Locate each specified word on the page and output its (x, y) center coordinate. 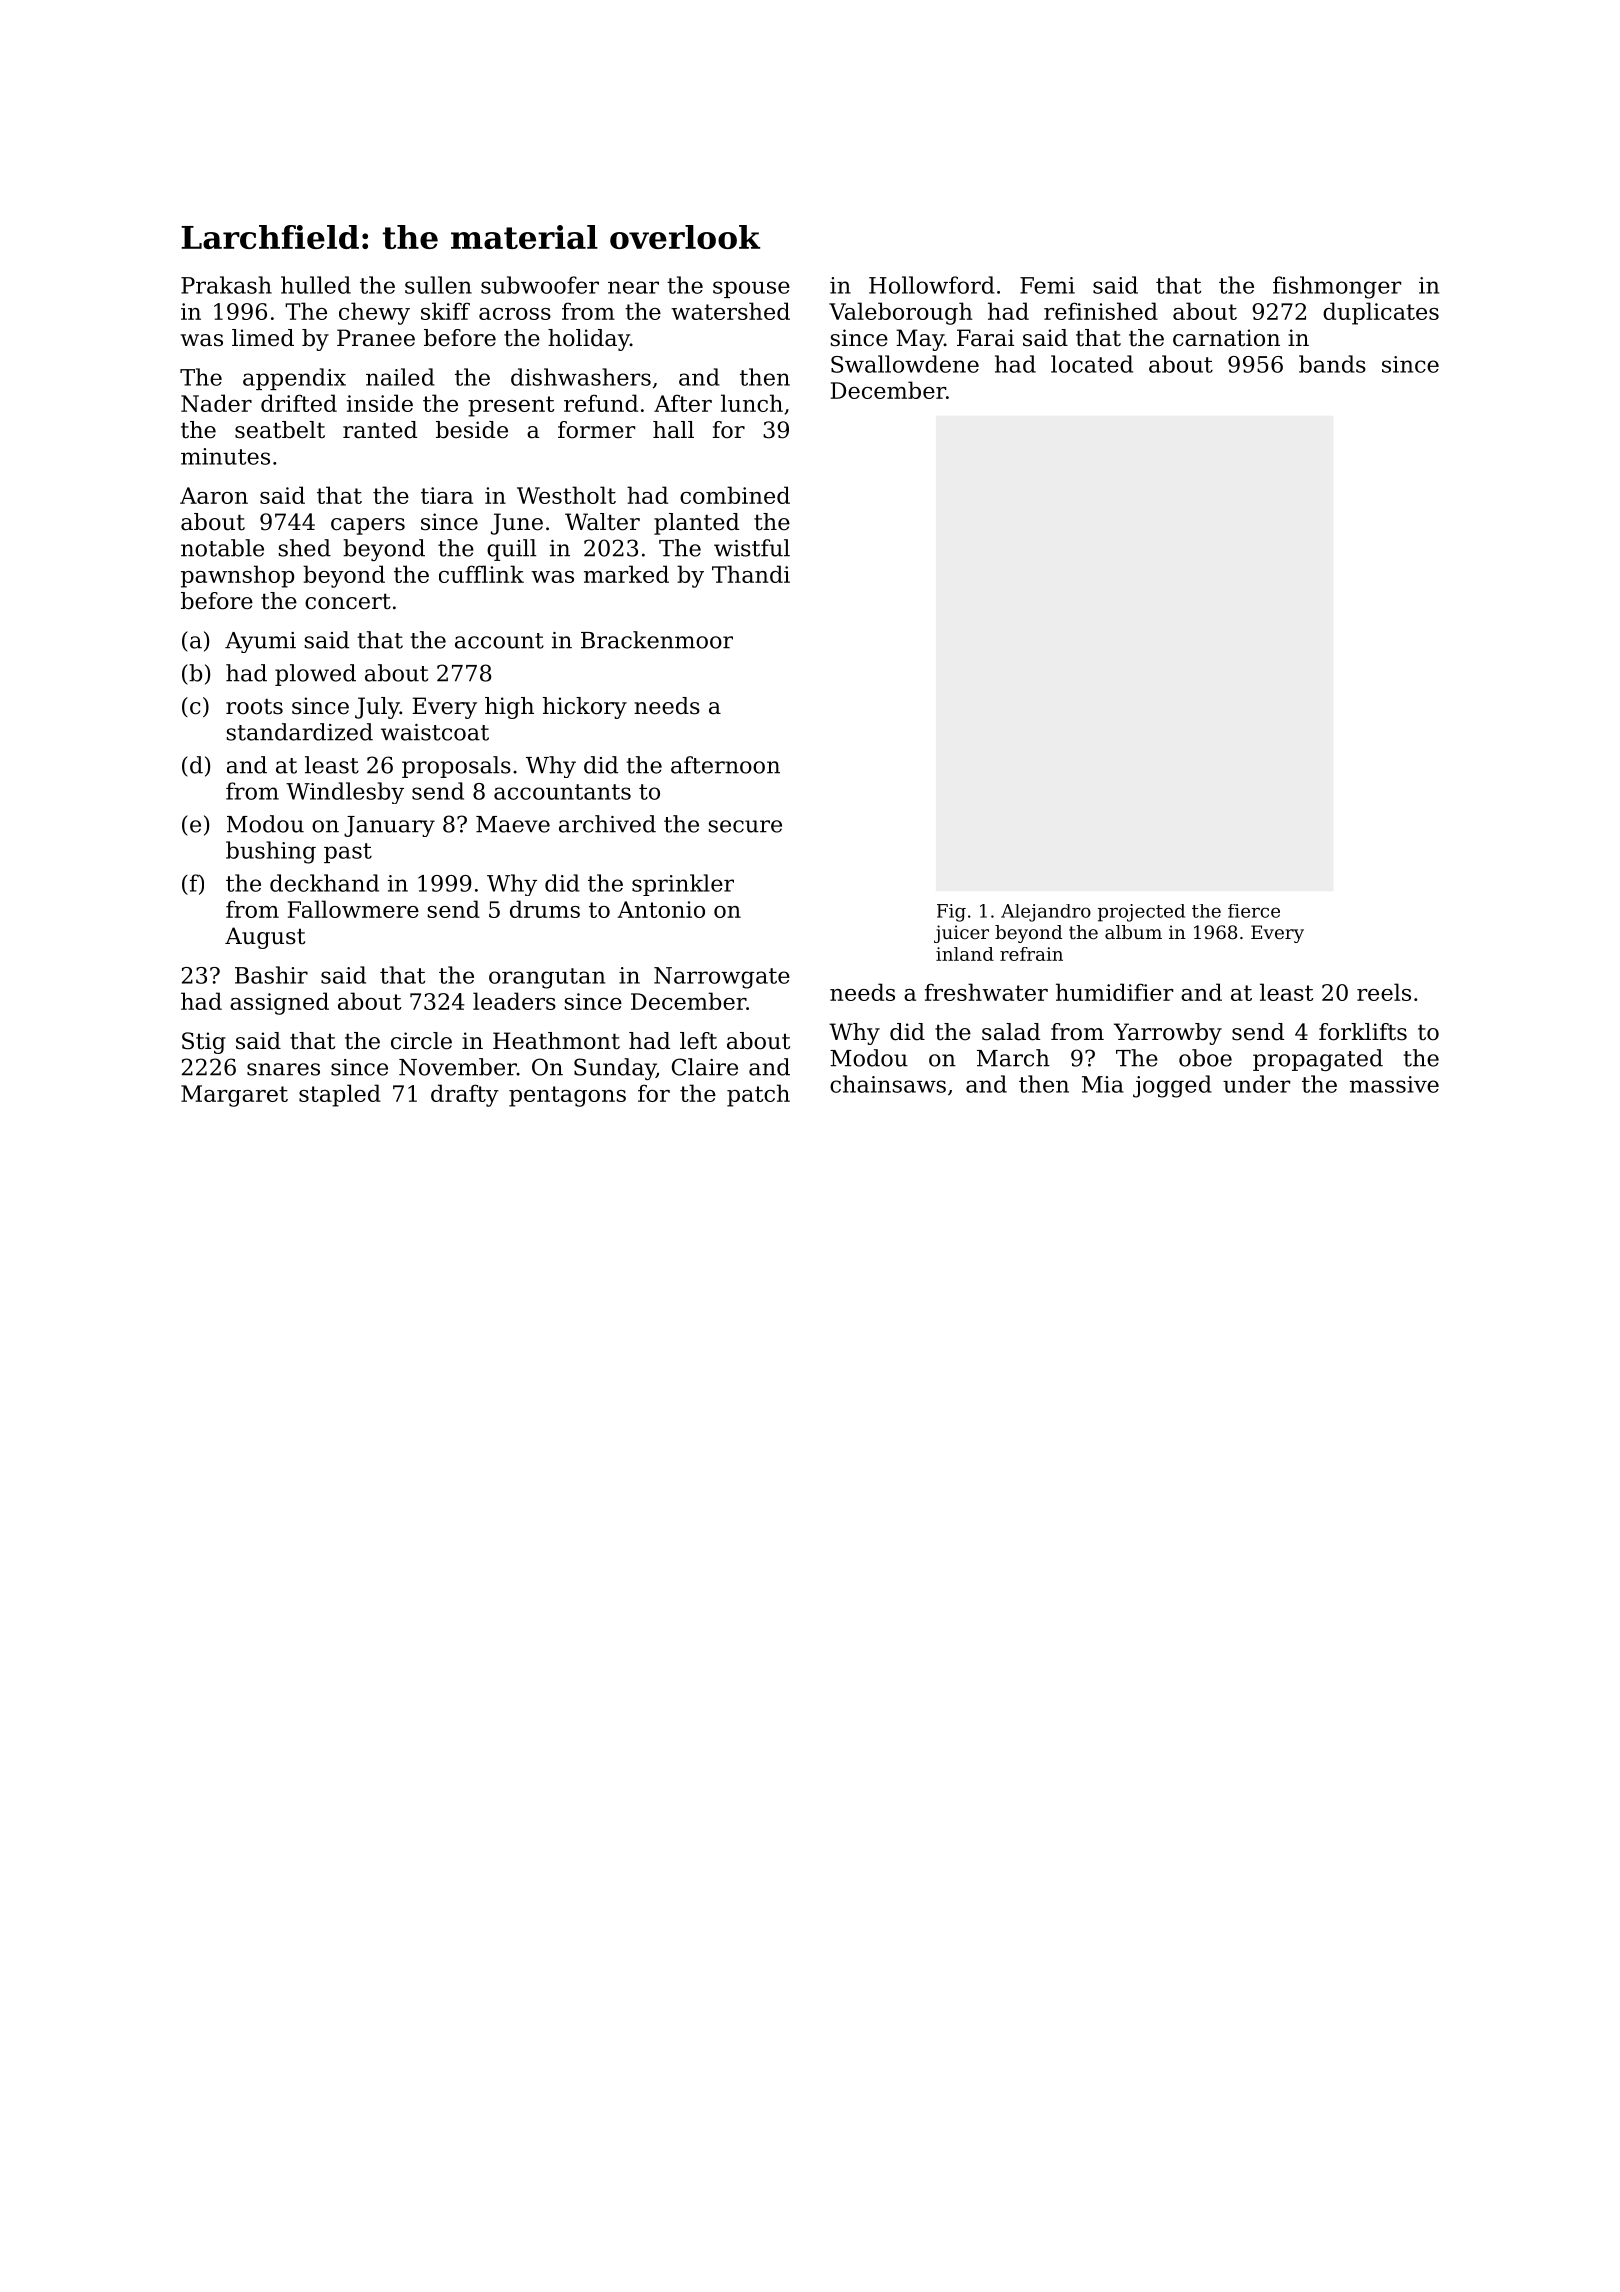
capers (368, 526)
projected (1141, 913)
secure (745, 826)
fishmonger (1337, 287)
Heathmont (556, 1041)
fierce (1254, 911)
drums (545, 909)
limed (263, 338)
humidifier (1114, 992)
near (633, 287)
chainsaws (888, 1084)
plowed (315, 675)
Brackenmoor (657, 640)
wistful (752, 548)
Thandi (751, 574)
